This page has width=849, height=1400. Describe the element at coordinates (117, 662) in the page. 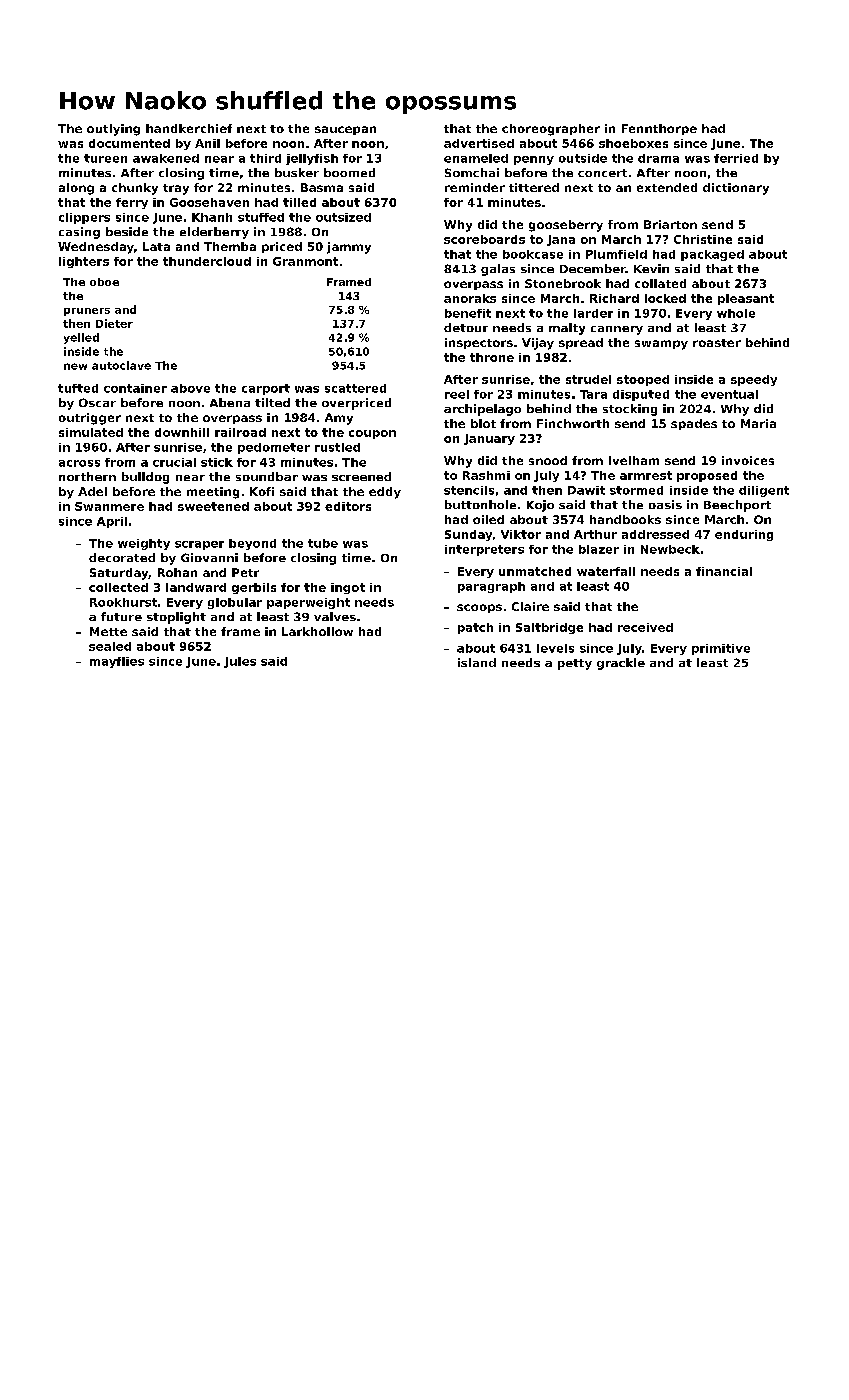

I see `mayflies` at that location.
